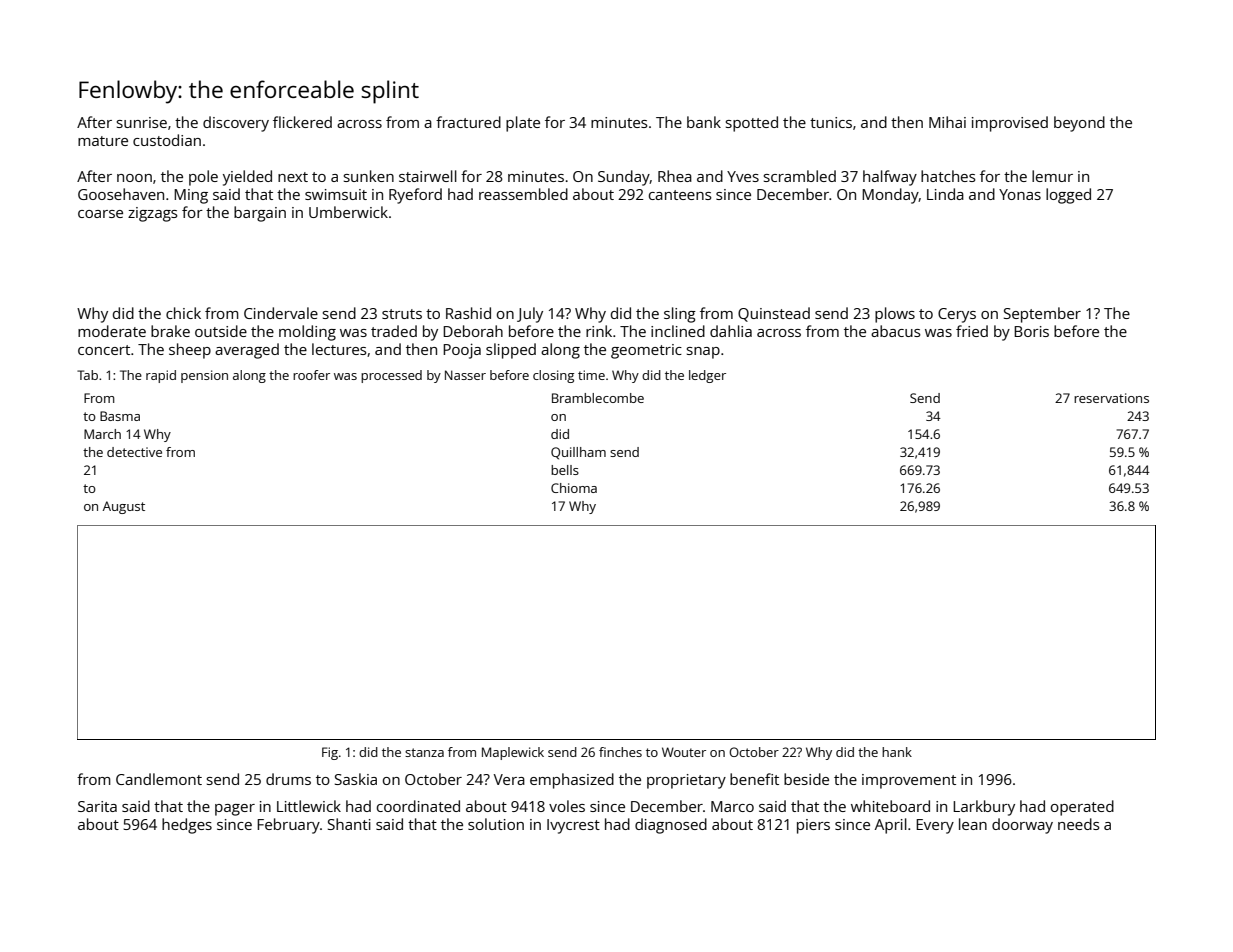 This screenshot has height=952, width=1233. I want to click on canteens, so click(680, 195).
